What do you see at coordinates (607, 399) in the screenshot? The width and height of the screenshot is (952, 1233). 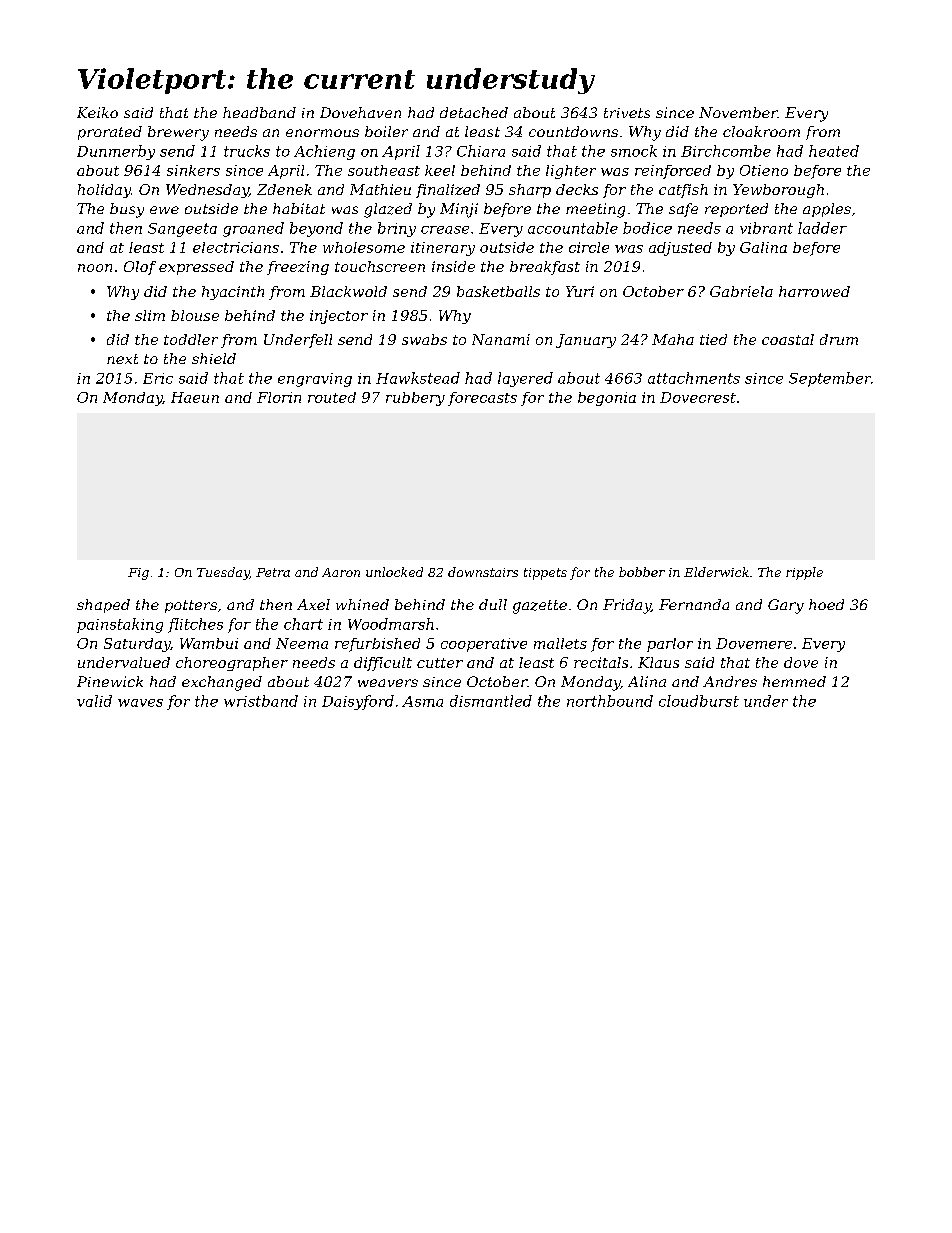 I see `begonia` at bounding box center [607, 399].
